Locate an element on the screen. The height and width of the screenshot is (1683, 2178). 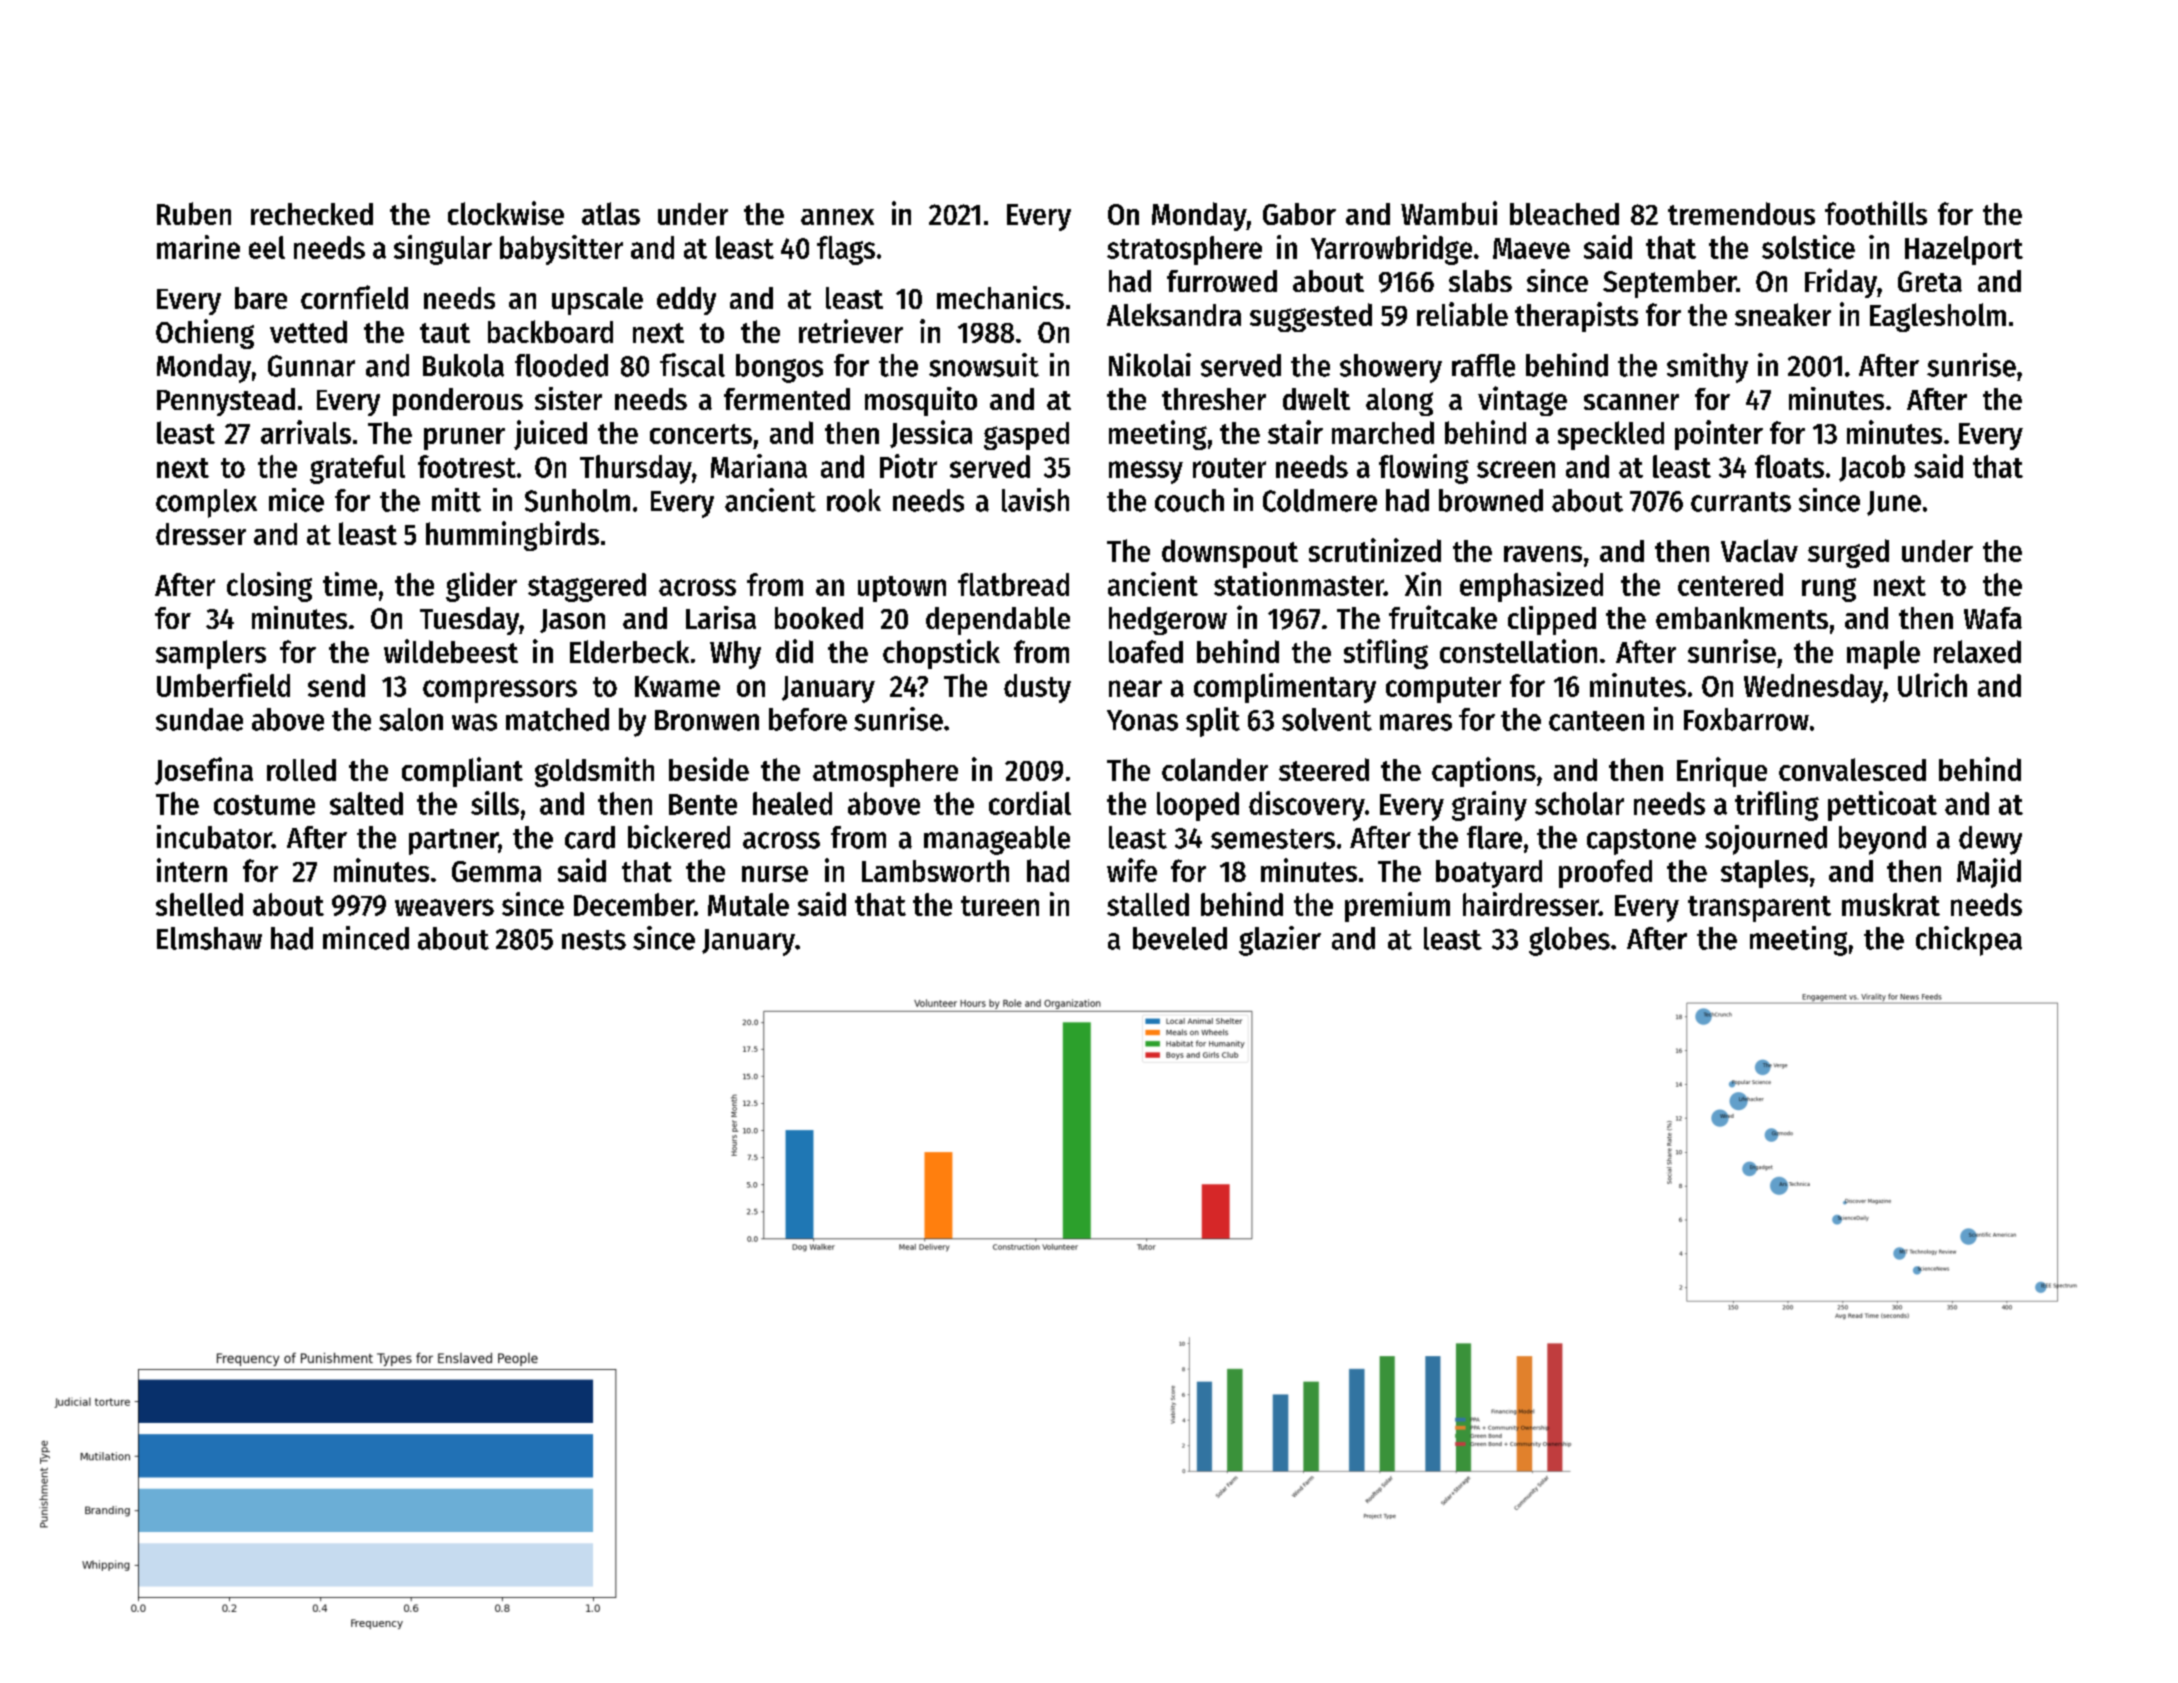
Ruben is located at coordinates (194, 213).
